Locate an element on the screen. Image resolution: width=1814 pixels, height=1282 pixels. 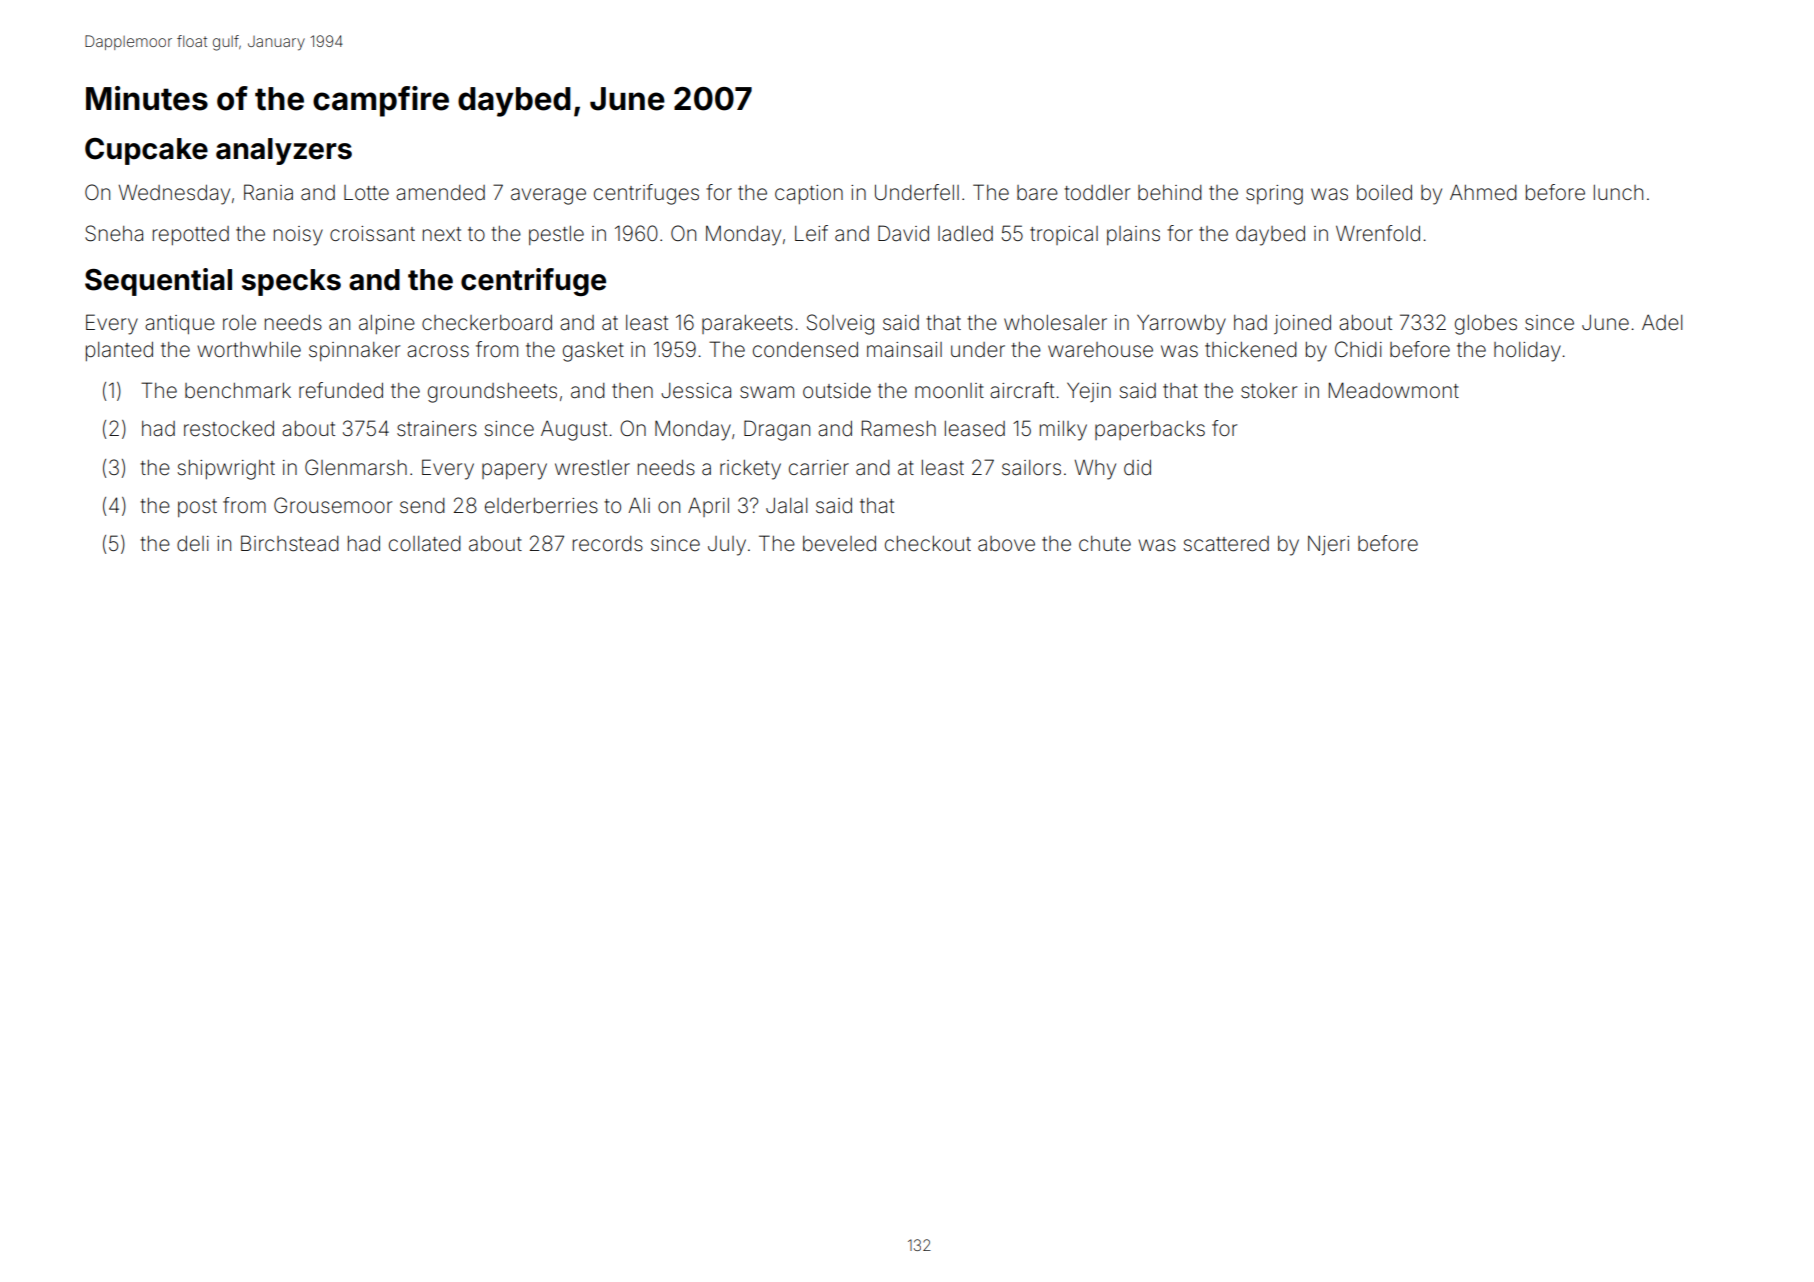
Cupcake is located at coordinates (146, 151).
